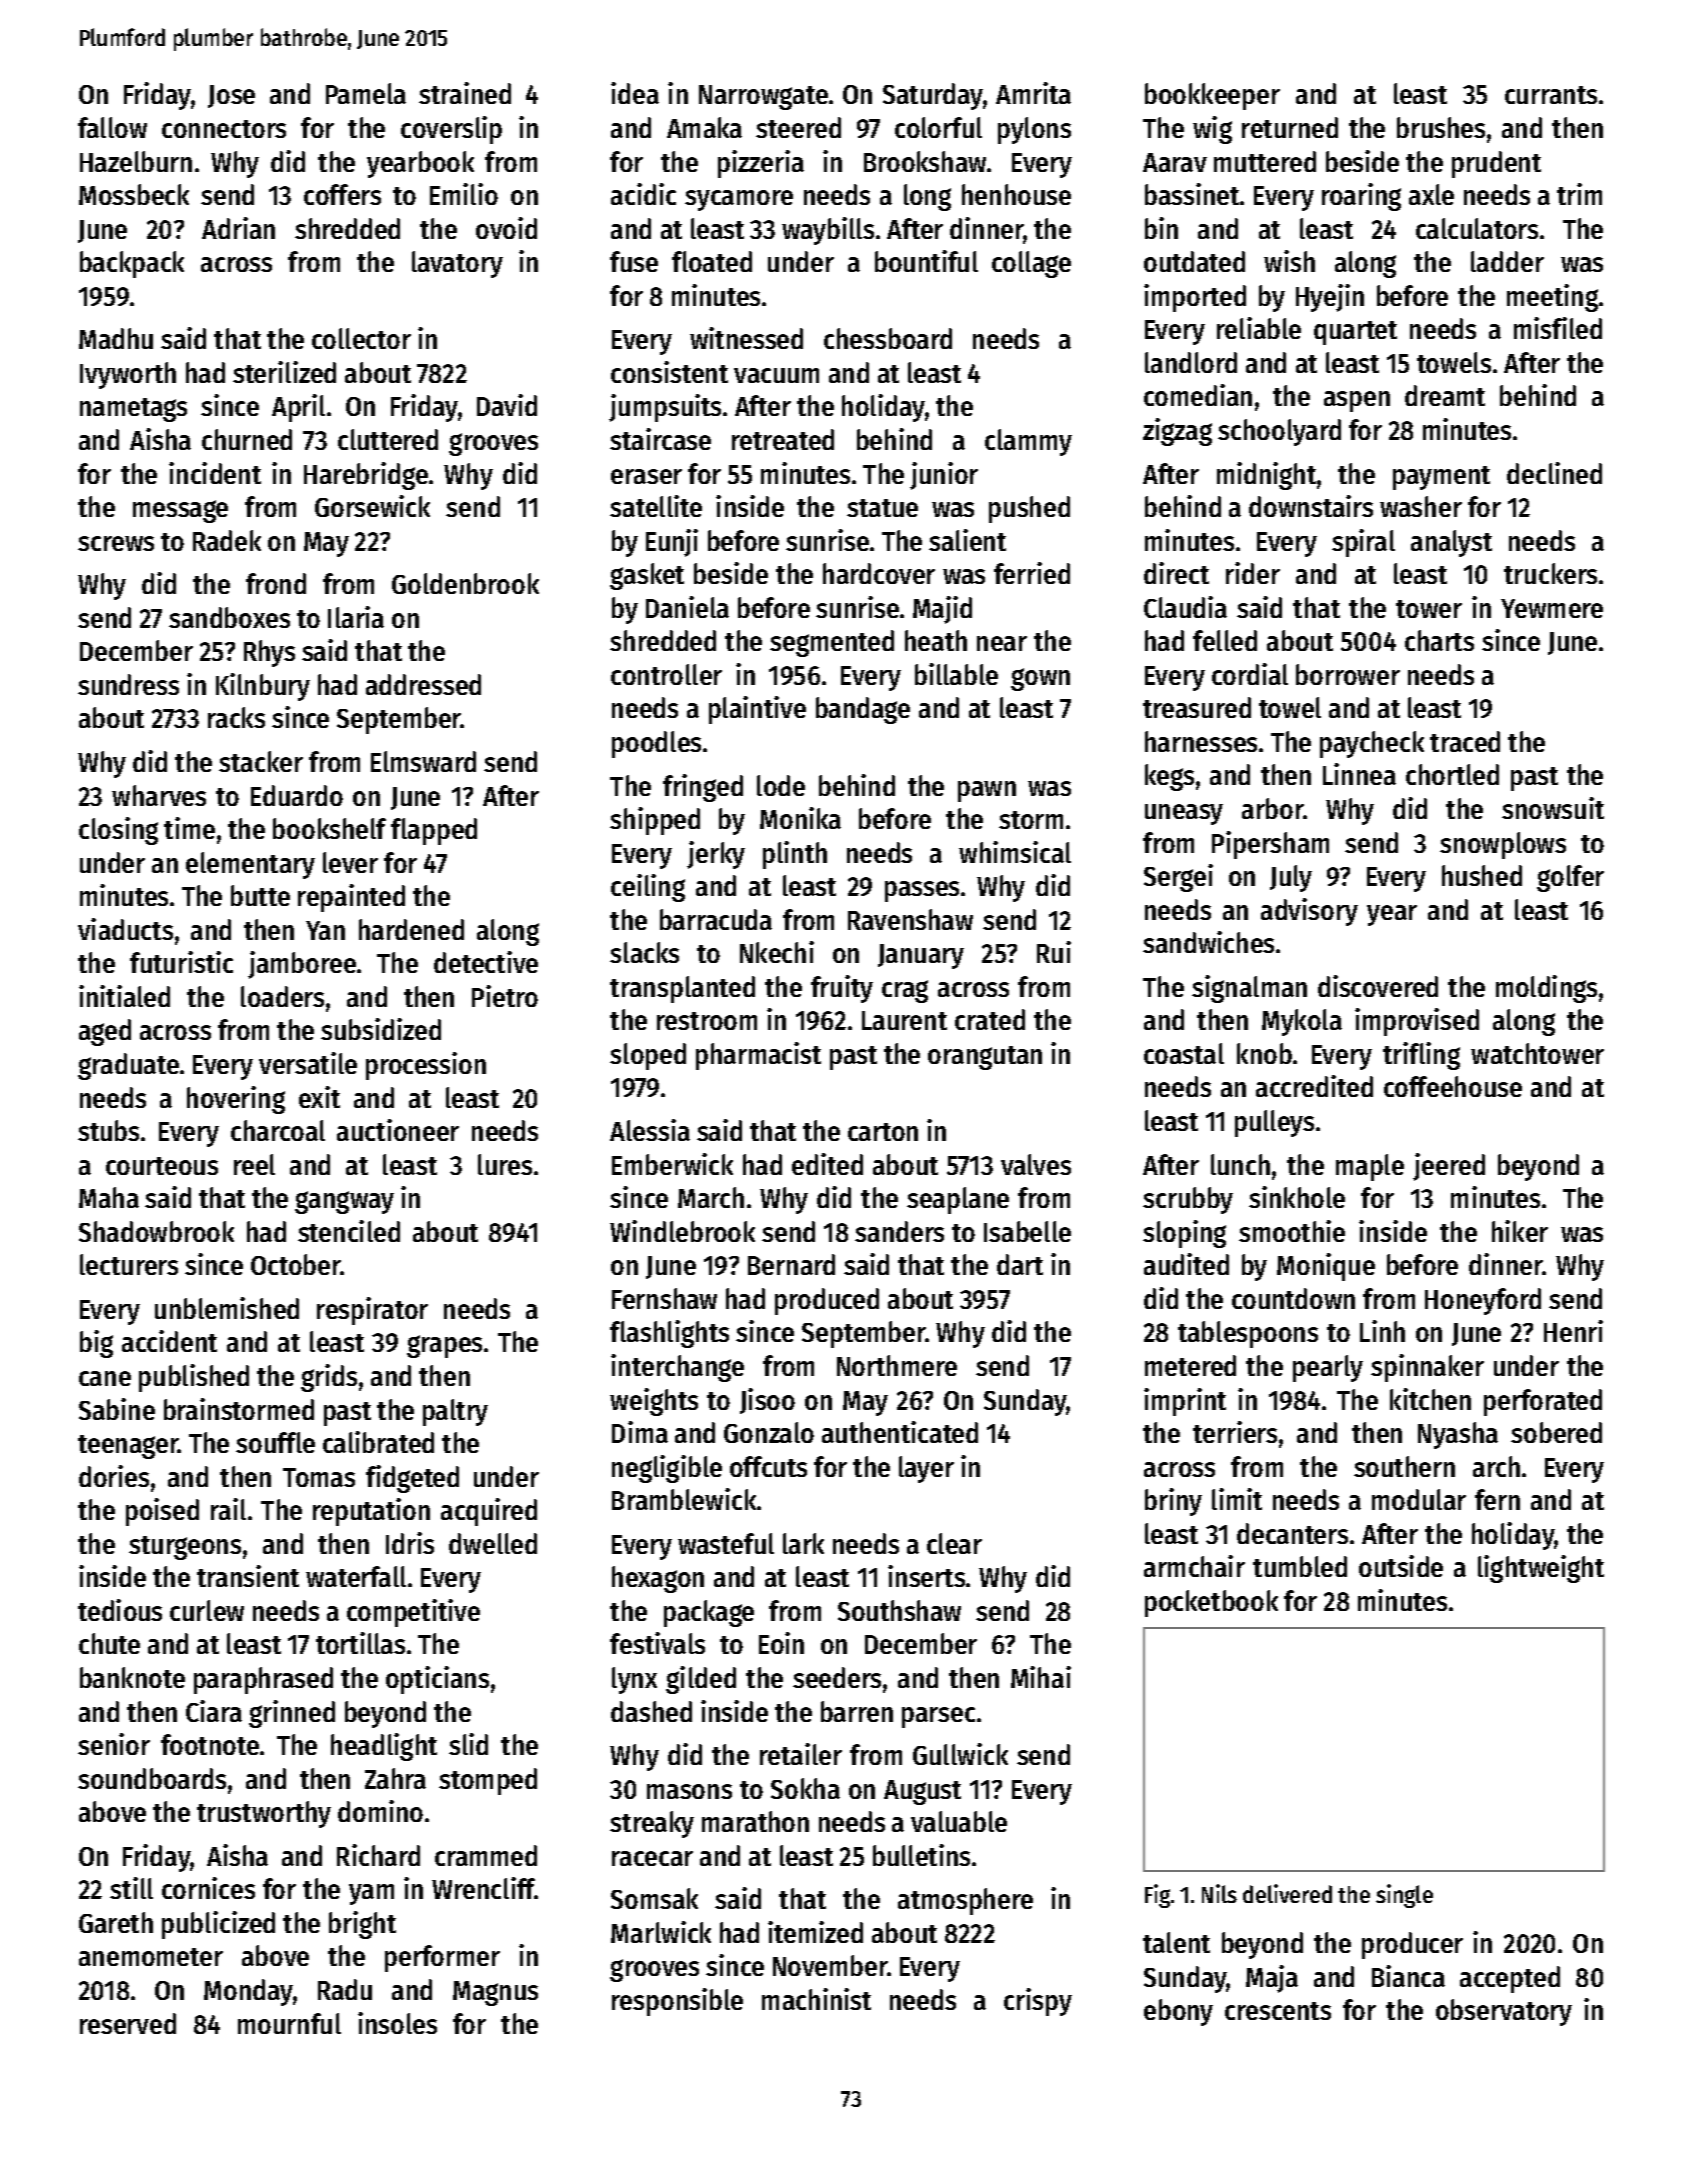 This screenshot has width=1683, height=2178. Describe the element at coordinates (1439, 640) in the screenshot. I see `charts` at that location.
